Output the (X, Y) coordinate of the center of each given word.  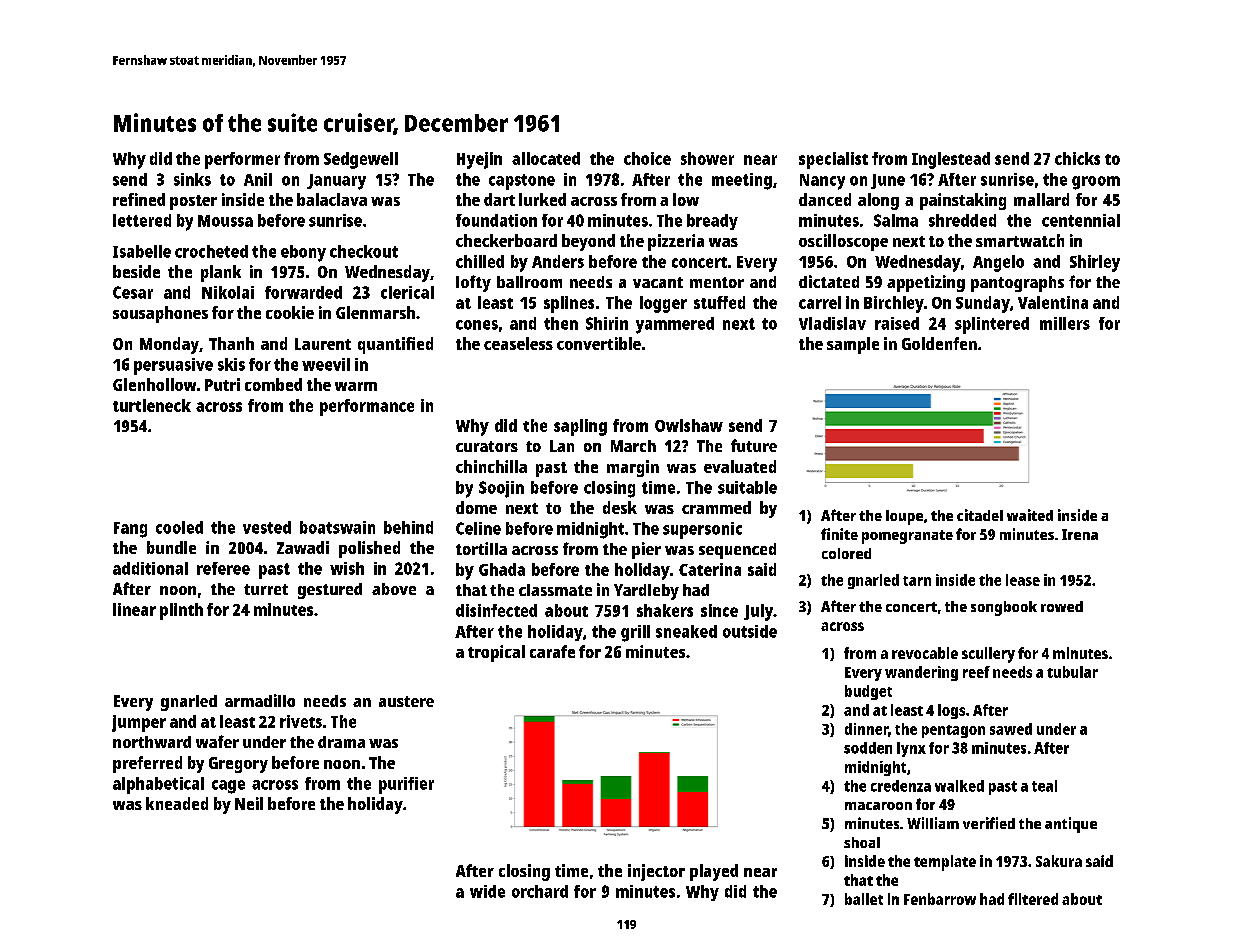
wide (487, 891)
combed (273, 384)
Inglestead (951, 160)
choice (647, 158)
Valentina (1053, 302)
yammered (675, 325)
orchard (540, 891)
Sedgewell (361, 160)
